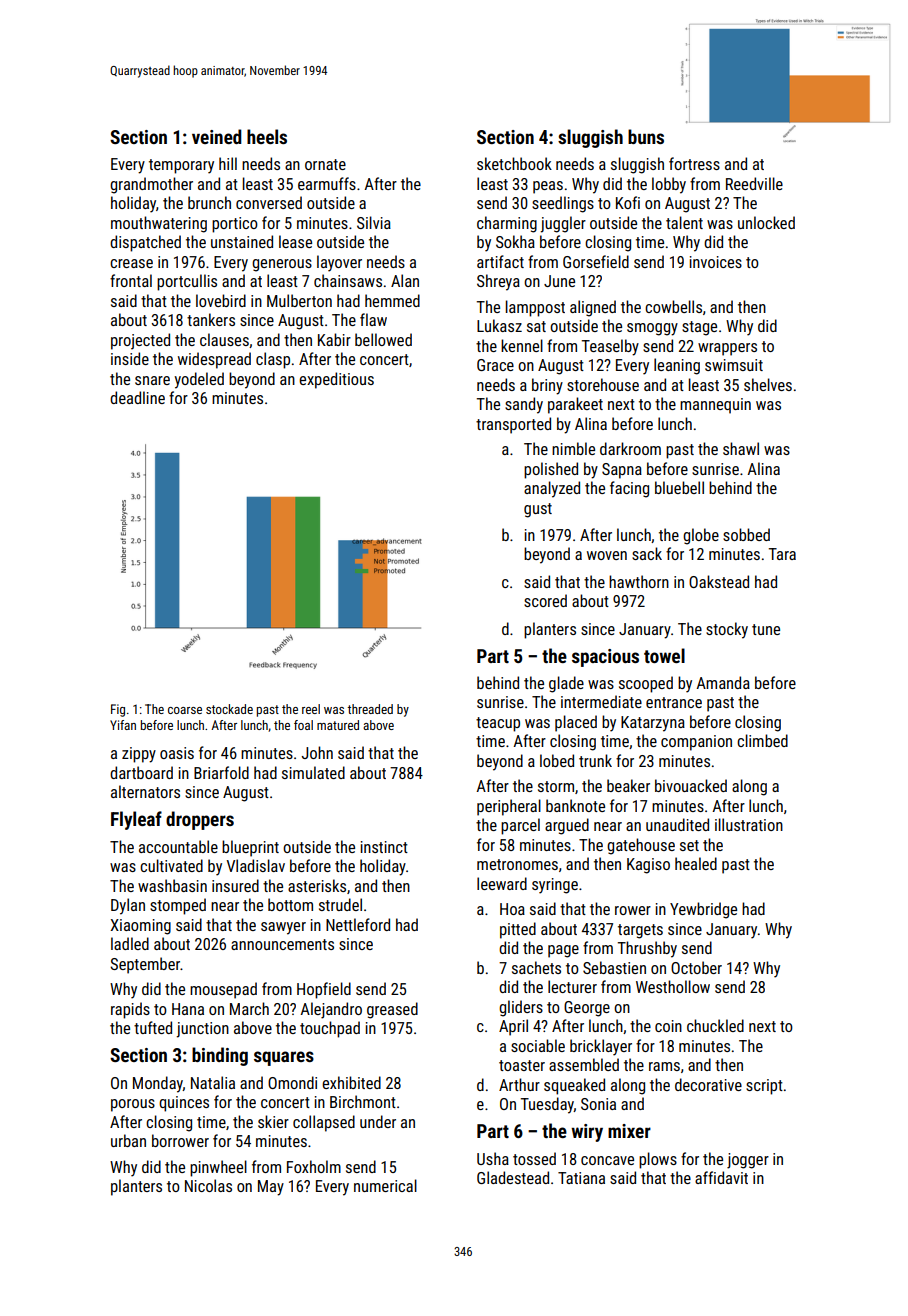 The width and height of the image is (908, 1316). What do you see at coordinates (699, 328) in the image?
I see `stage` at bounding box center [699, 328].
